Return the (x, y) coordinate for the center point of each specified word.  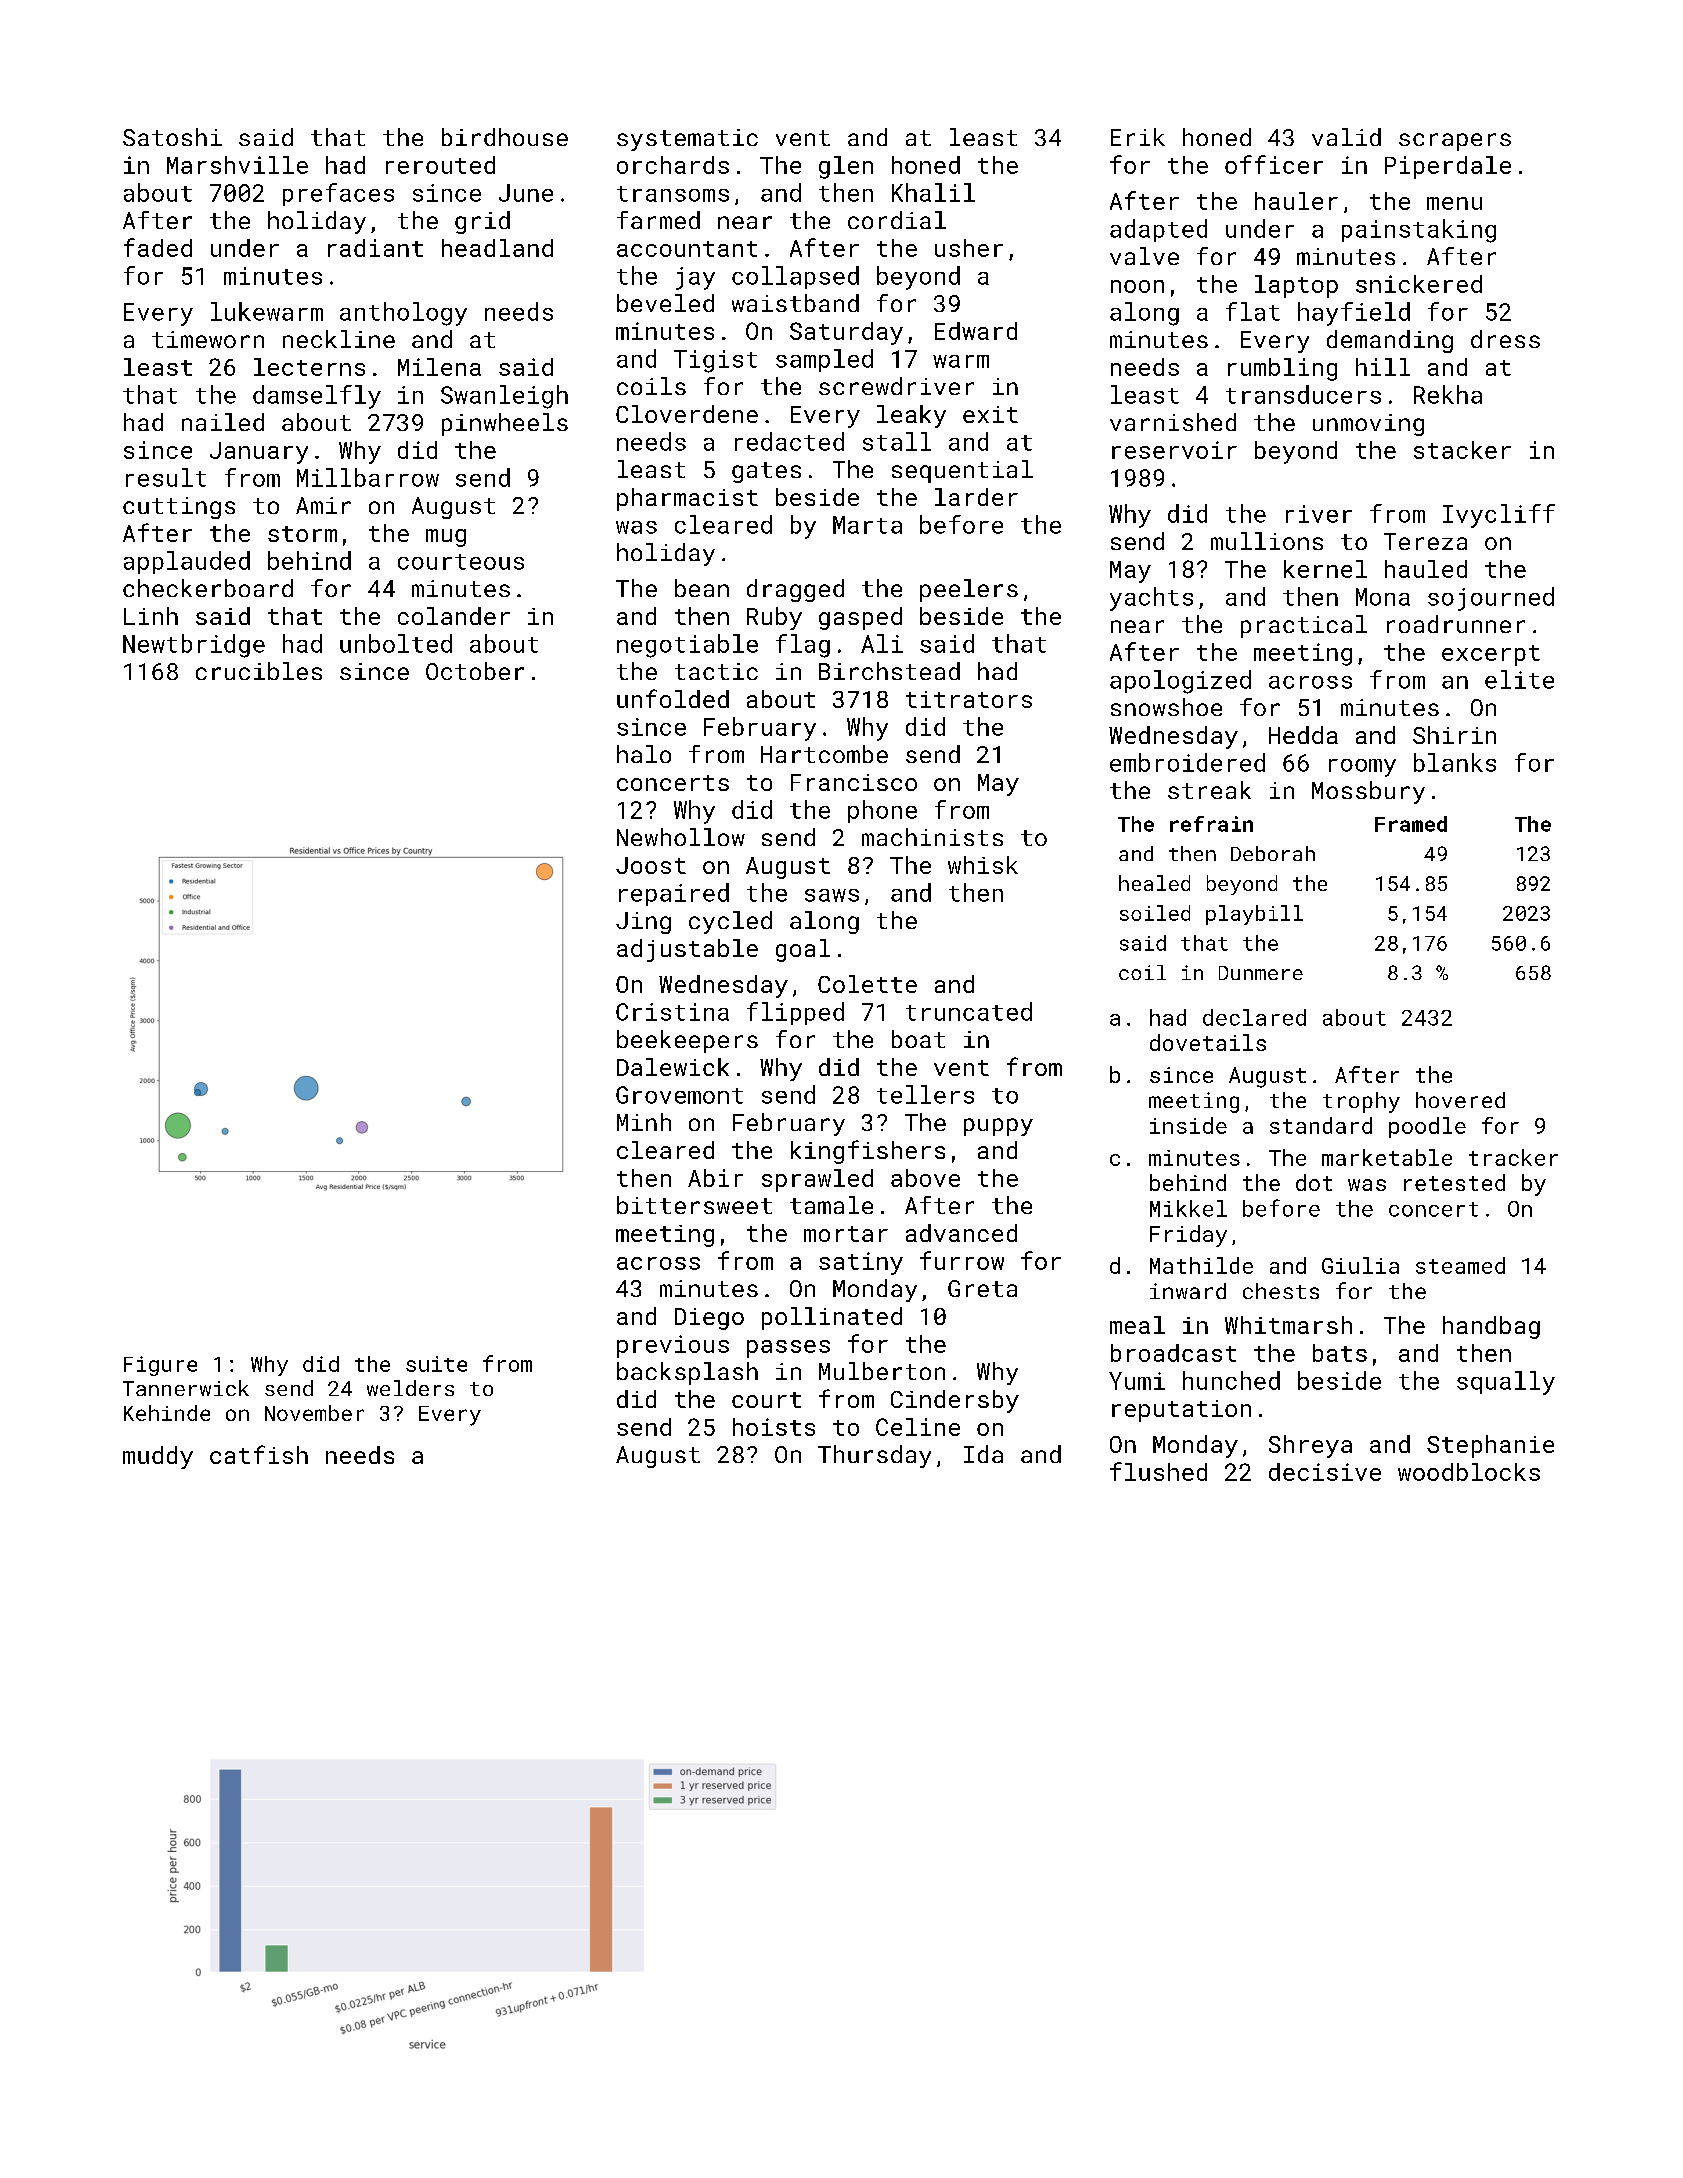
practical (1304, 626)
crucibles (259, 671)
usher (969, 248)
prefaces (338, 194)
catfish (259, 1454)
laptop (1296, 286)
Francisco (854, 782)
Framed (1411, 824)
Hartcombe (824, 754)
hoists (774, 1427)
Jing (643, 923)
